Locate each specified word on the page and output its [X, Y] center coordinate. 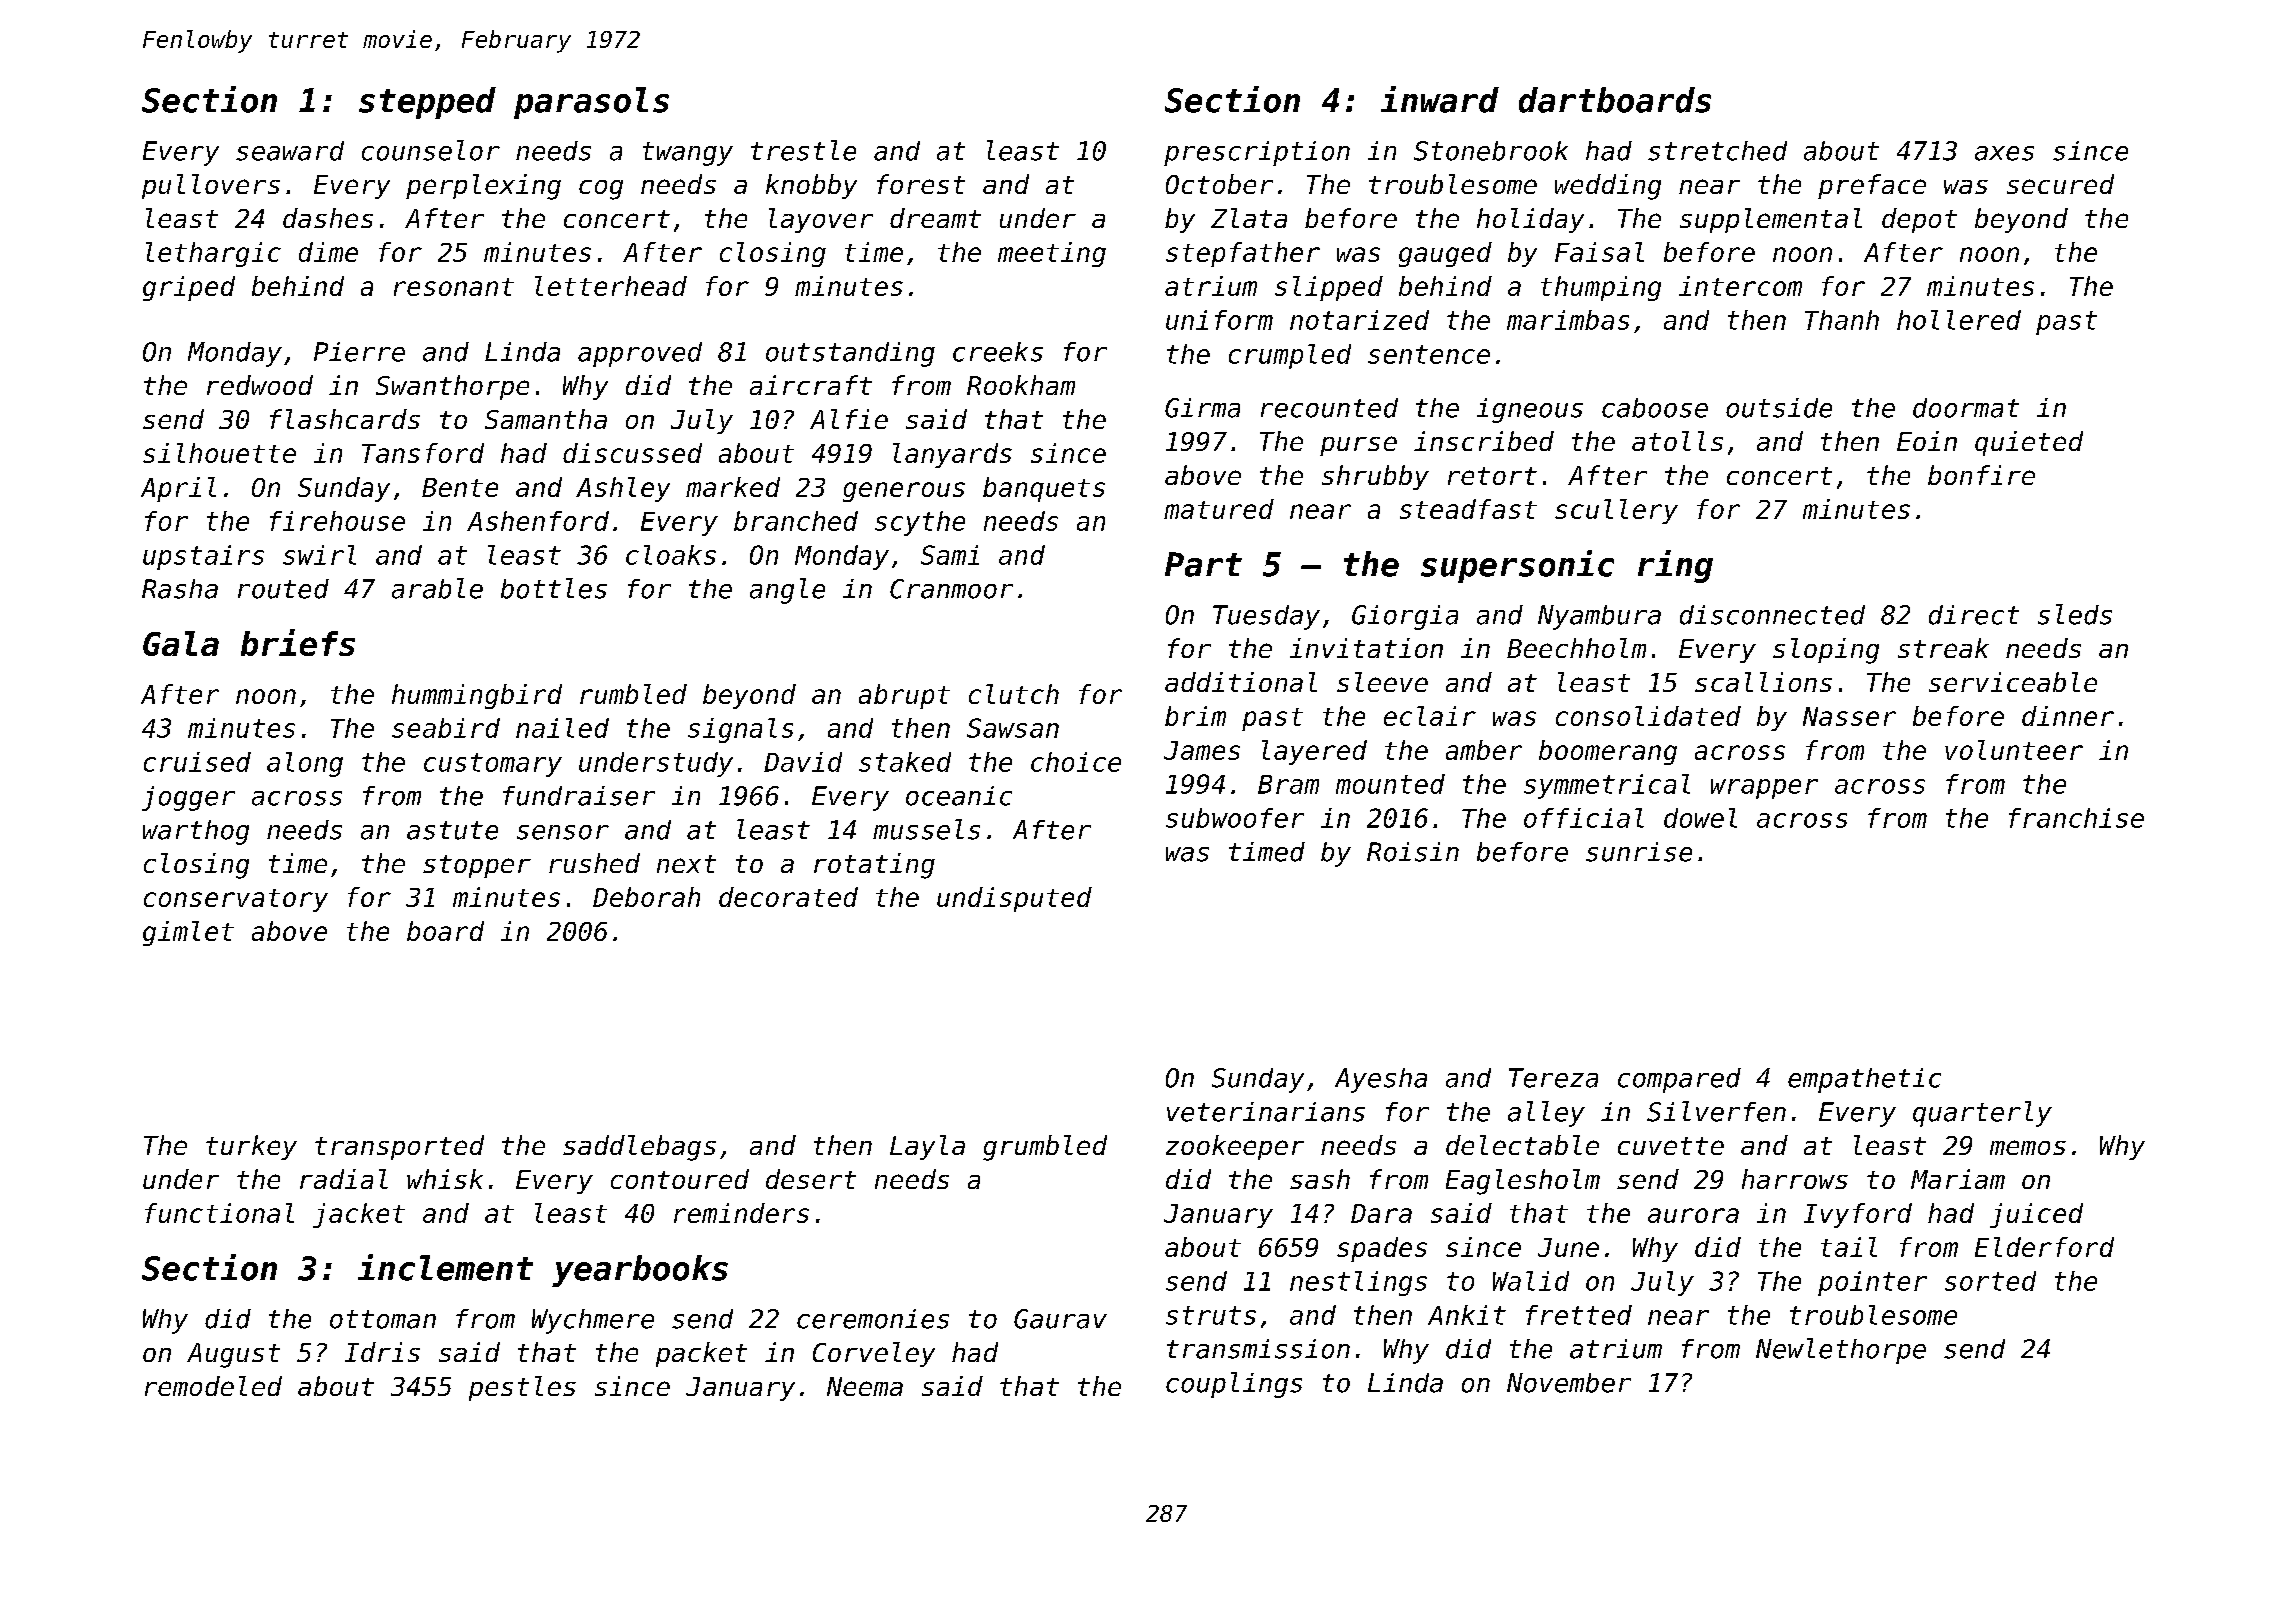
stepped [427, 103]
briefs [298, 642]
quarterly [1982, 1114]
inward [1440, 99]
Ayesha [1381, 1080]
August [233, 1355]
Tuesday [1266, 617]
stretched [1717, 151]
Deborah [646, 897]
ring [1675, 566]
